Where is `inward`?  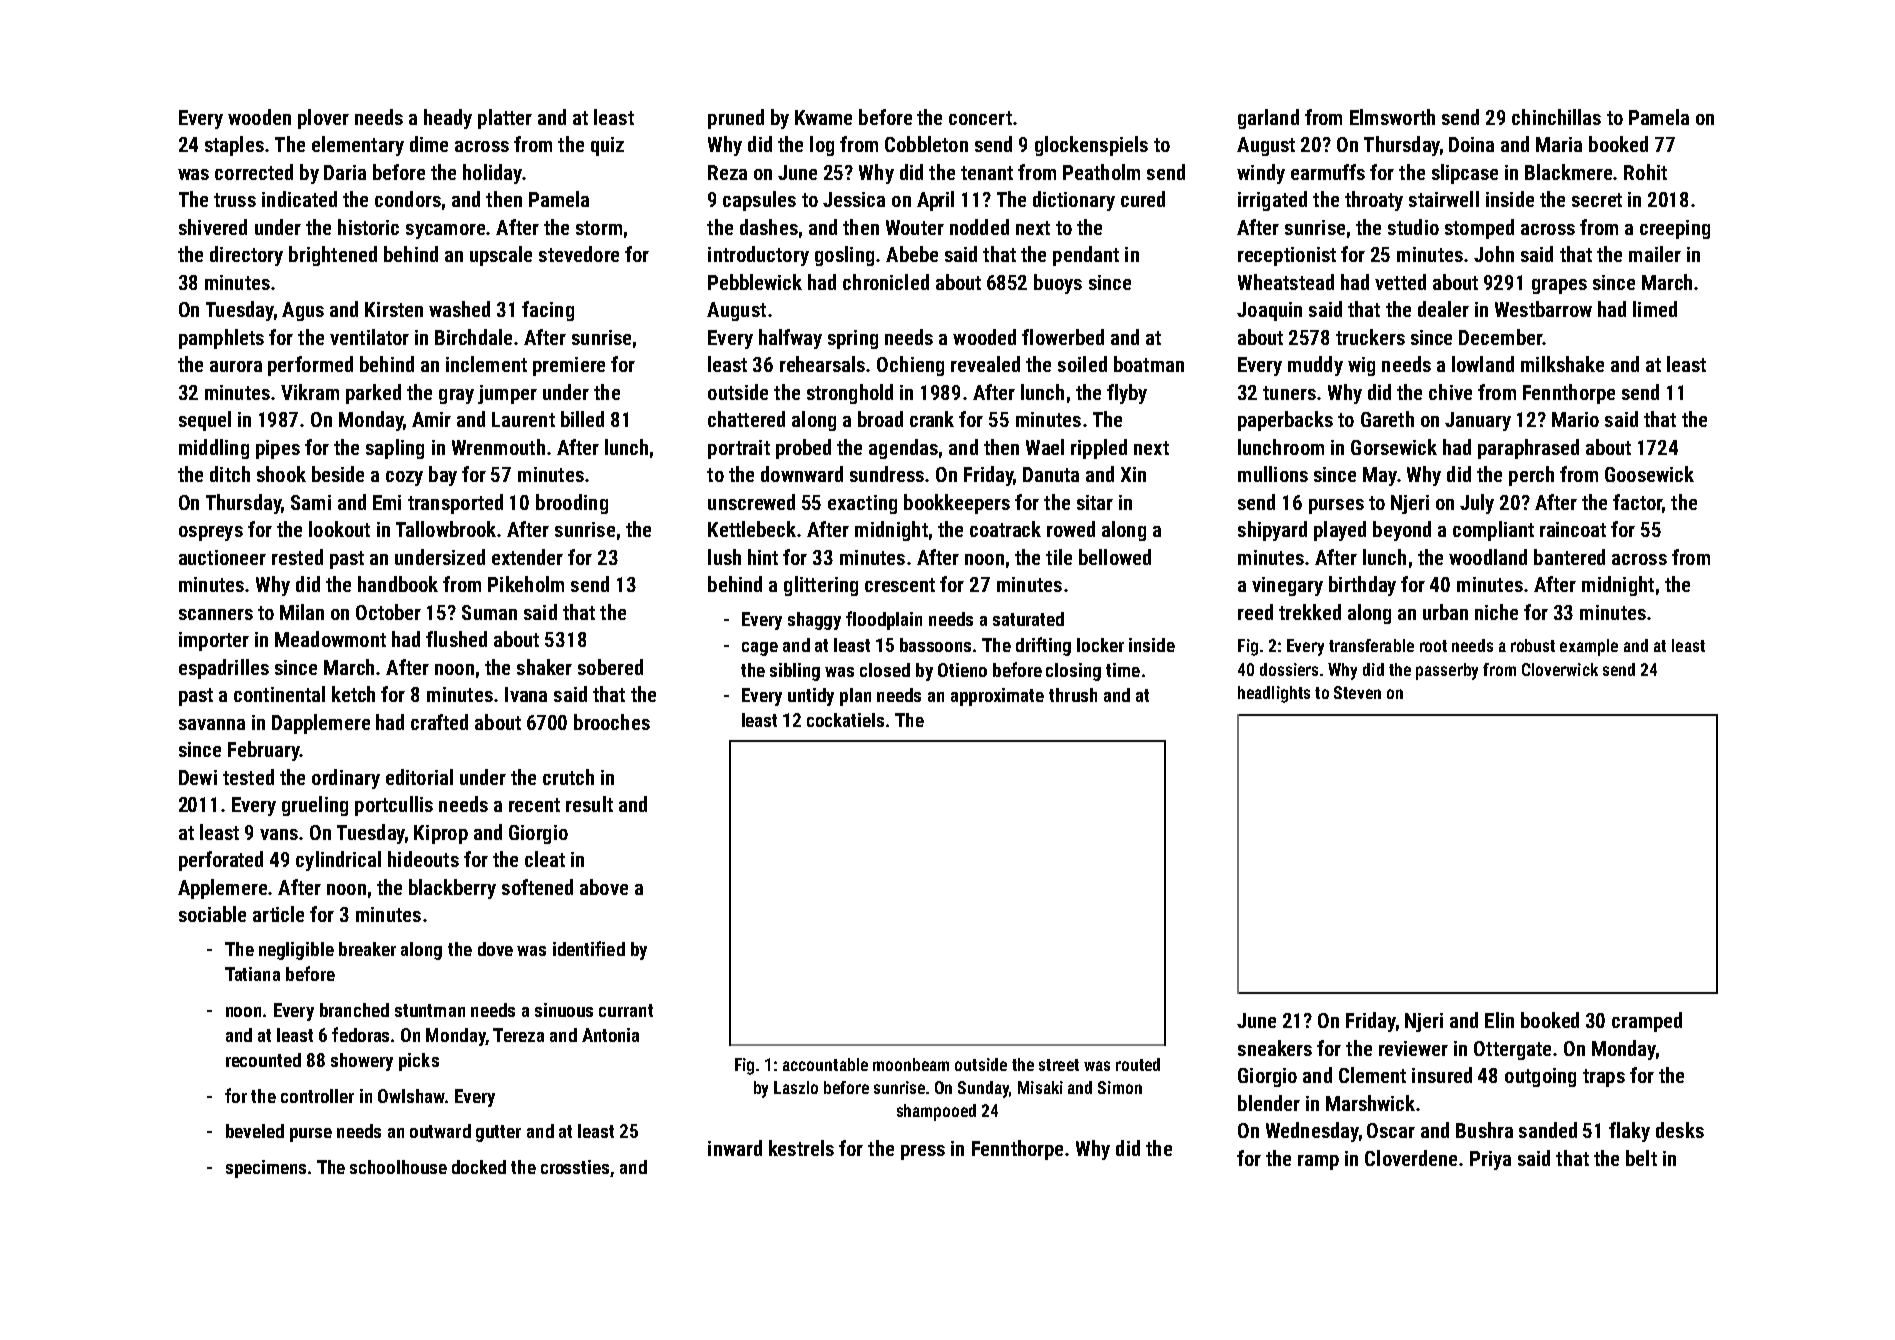
inward is located at coordinates (735, 1148).
